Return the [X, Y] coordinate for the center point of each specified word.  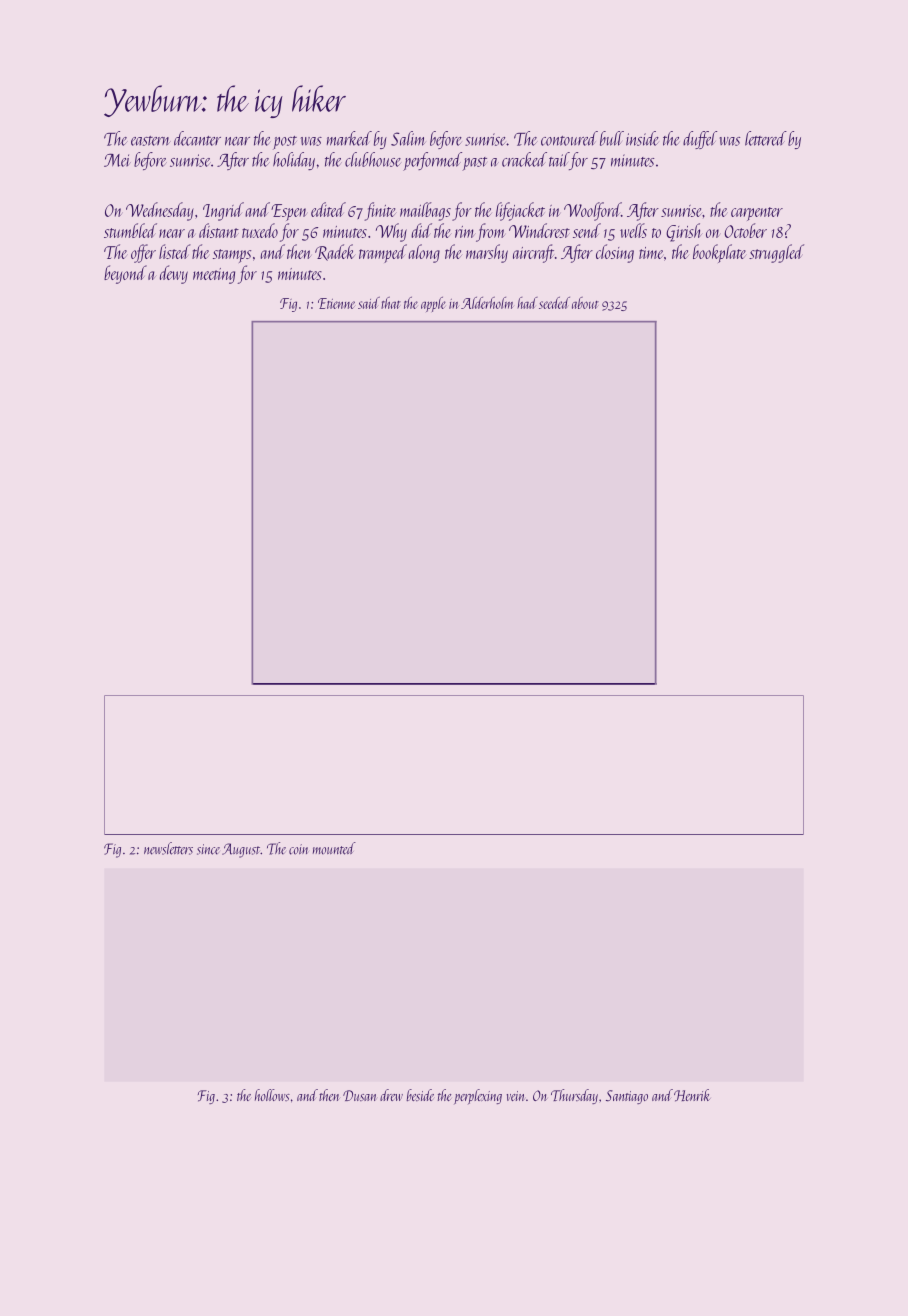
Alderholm [487, 303]
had [527, 303]
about [585, 303]
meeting [214, 276]
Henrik [692, 1095]
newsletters [168, 848]
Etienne [336, 303]
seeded [554, 303]
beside [420, 1095]
